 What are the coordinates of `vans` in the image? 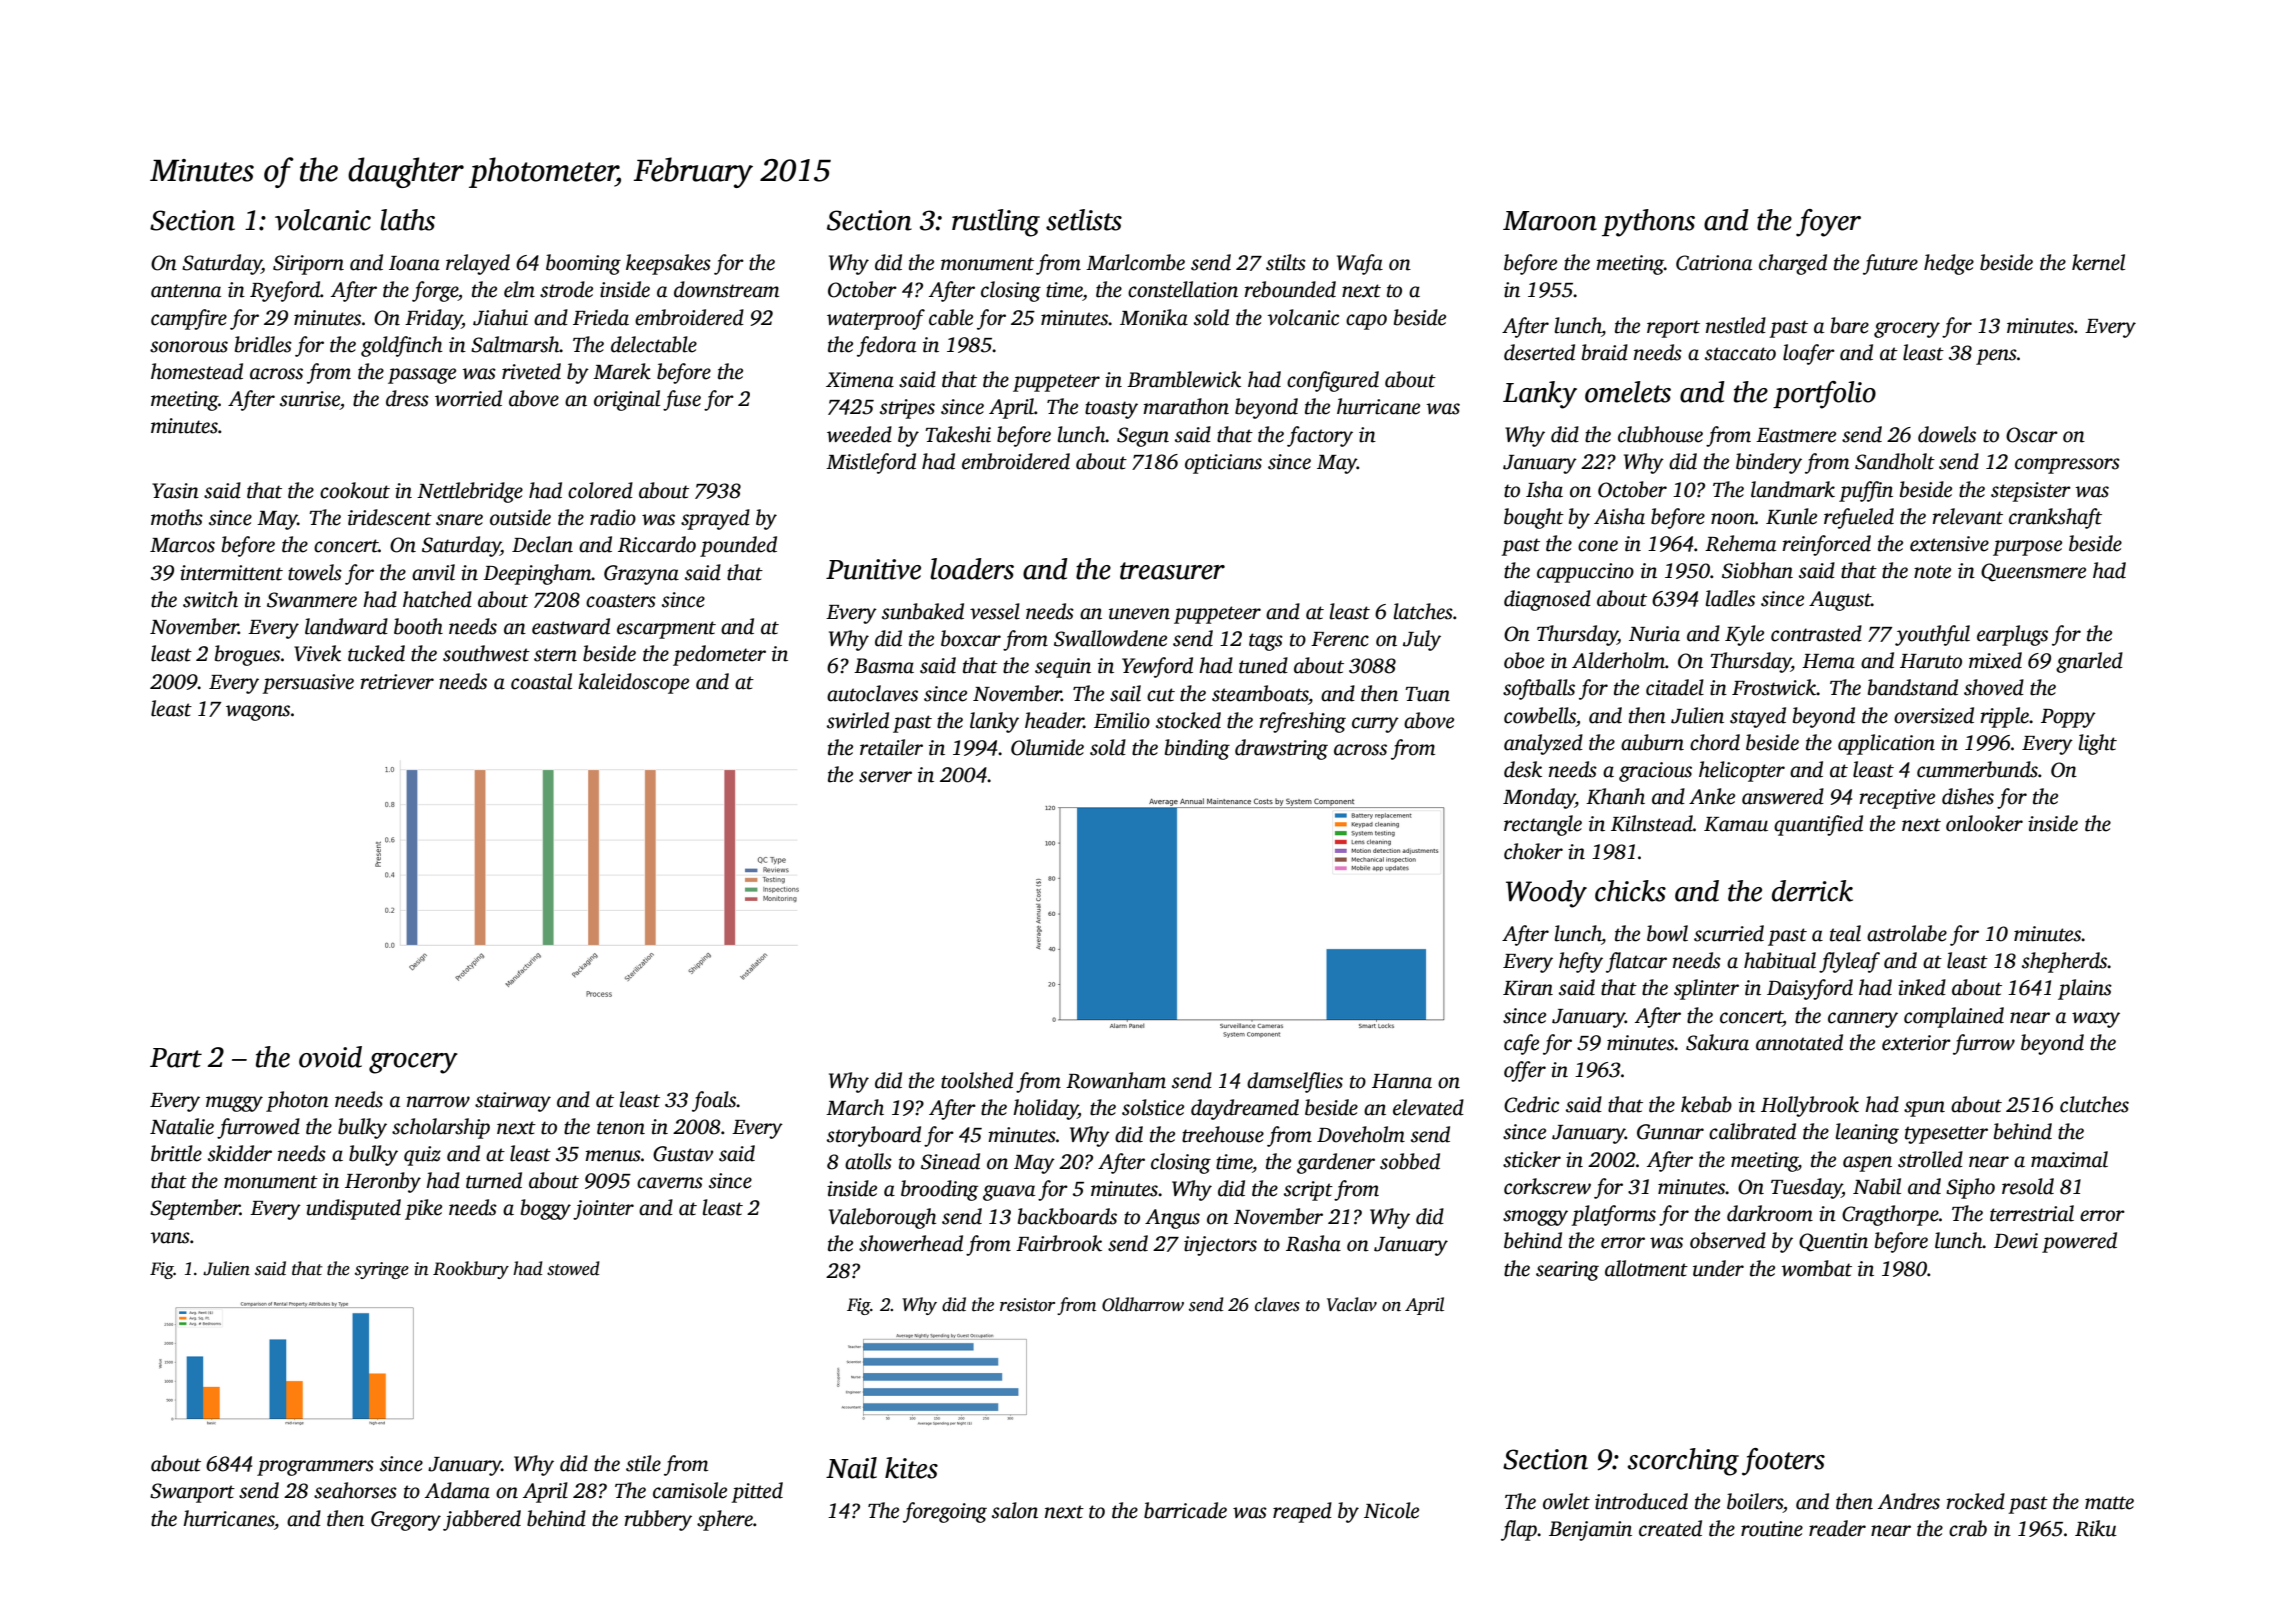 It's located at (170, 1238).
